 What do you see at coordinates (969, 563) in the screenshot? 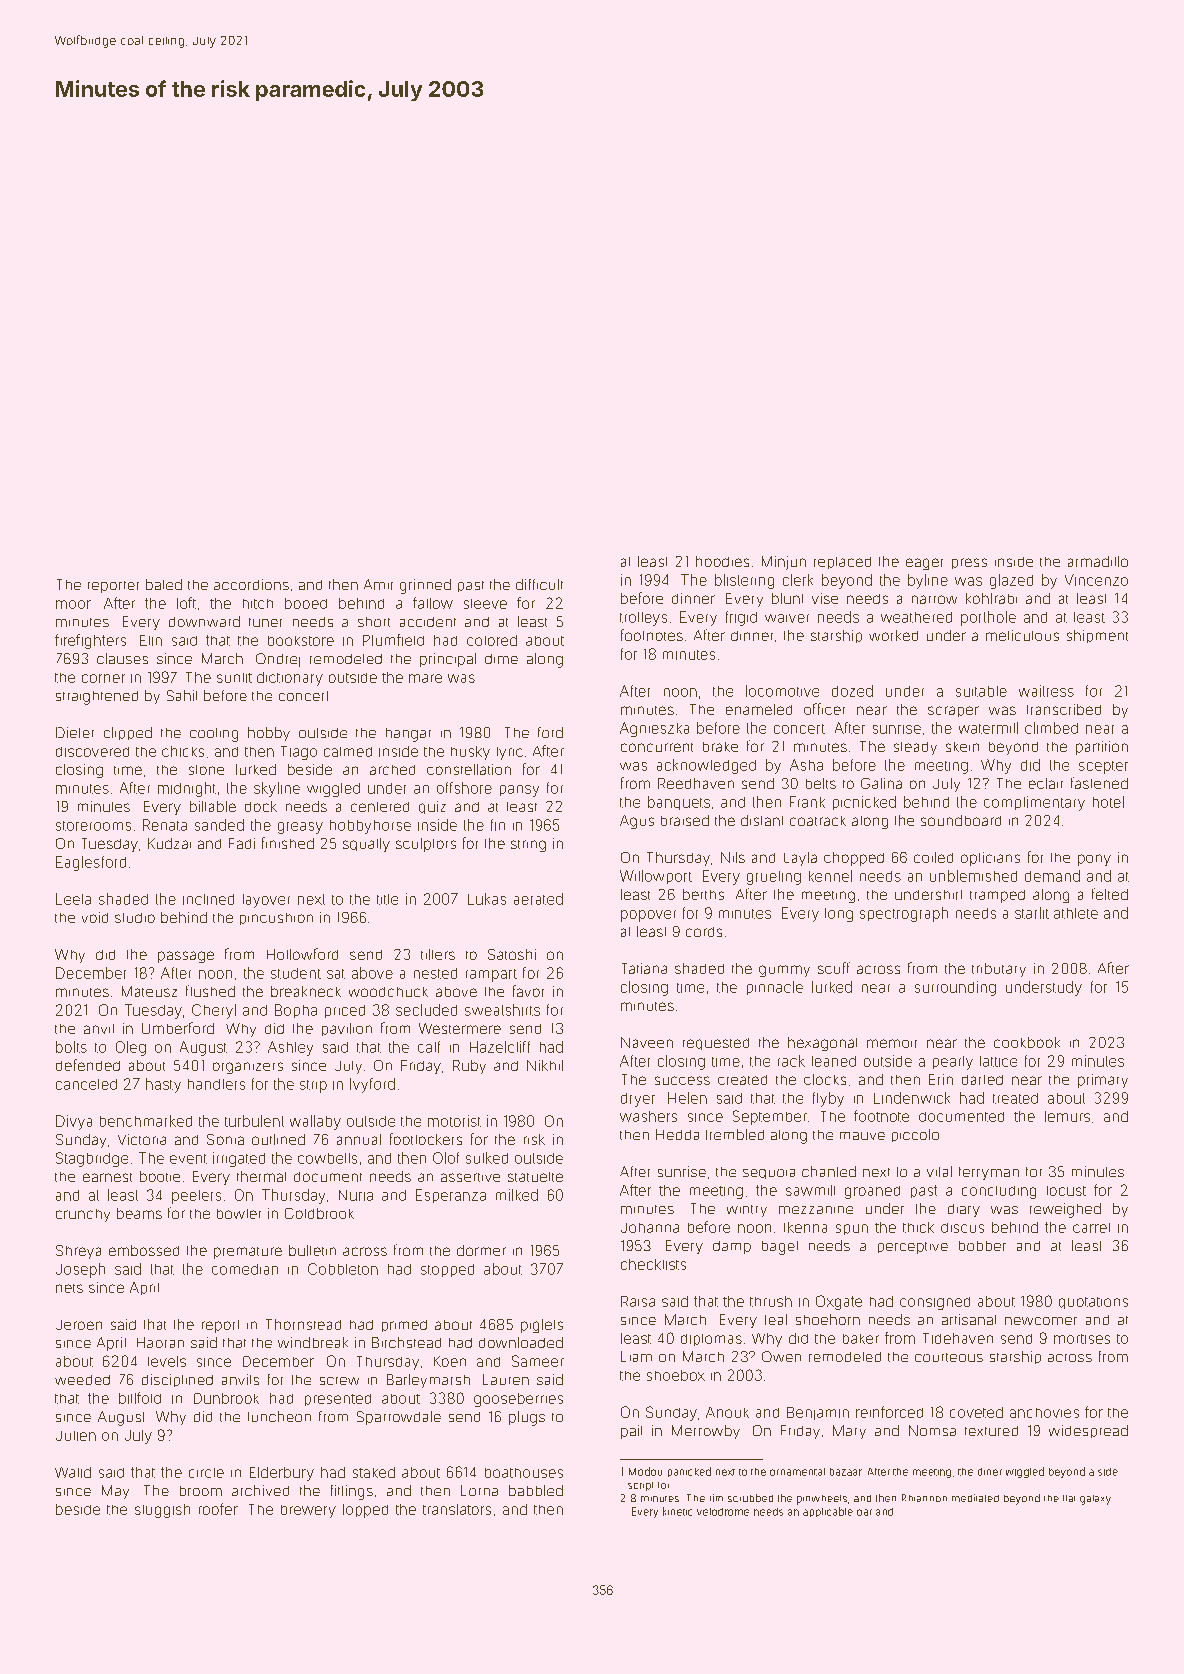
I see `press` at bounding box center [969, 563].
